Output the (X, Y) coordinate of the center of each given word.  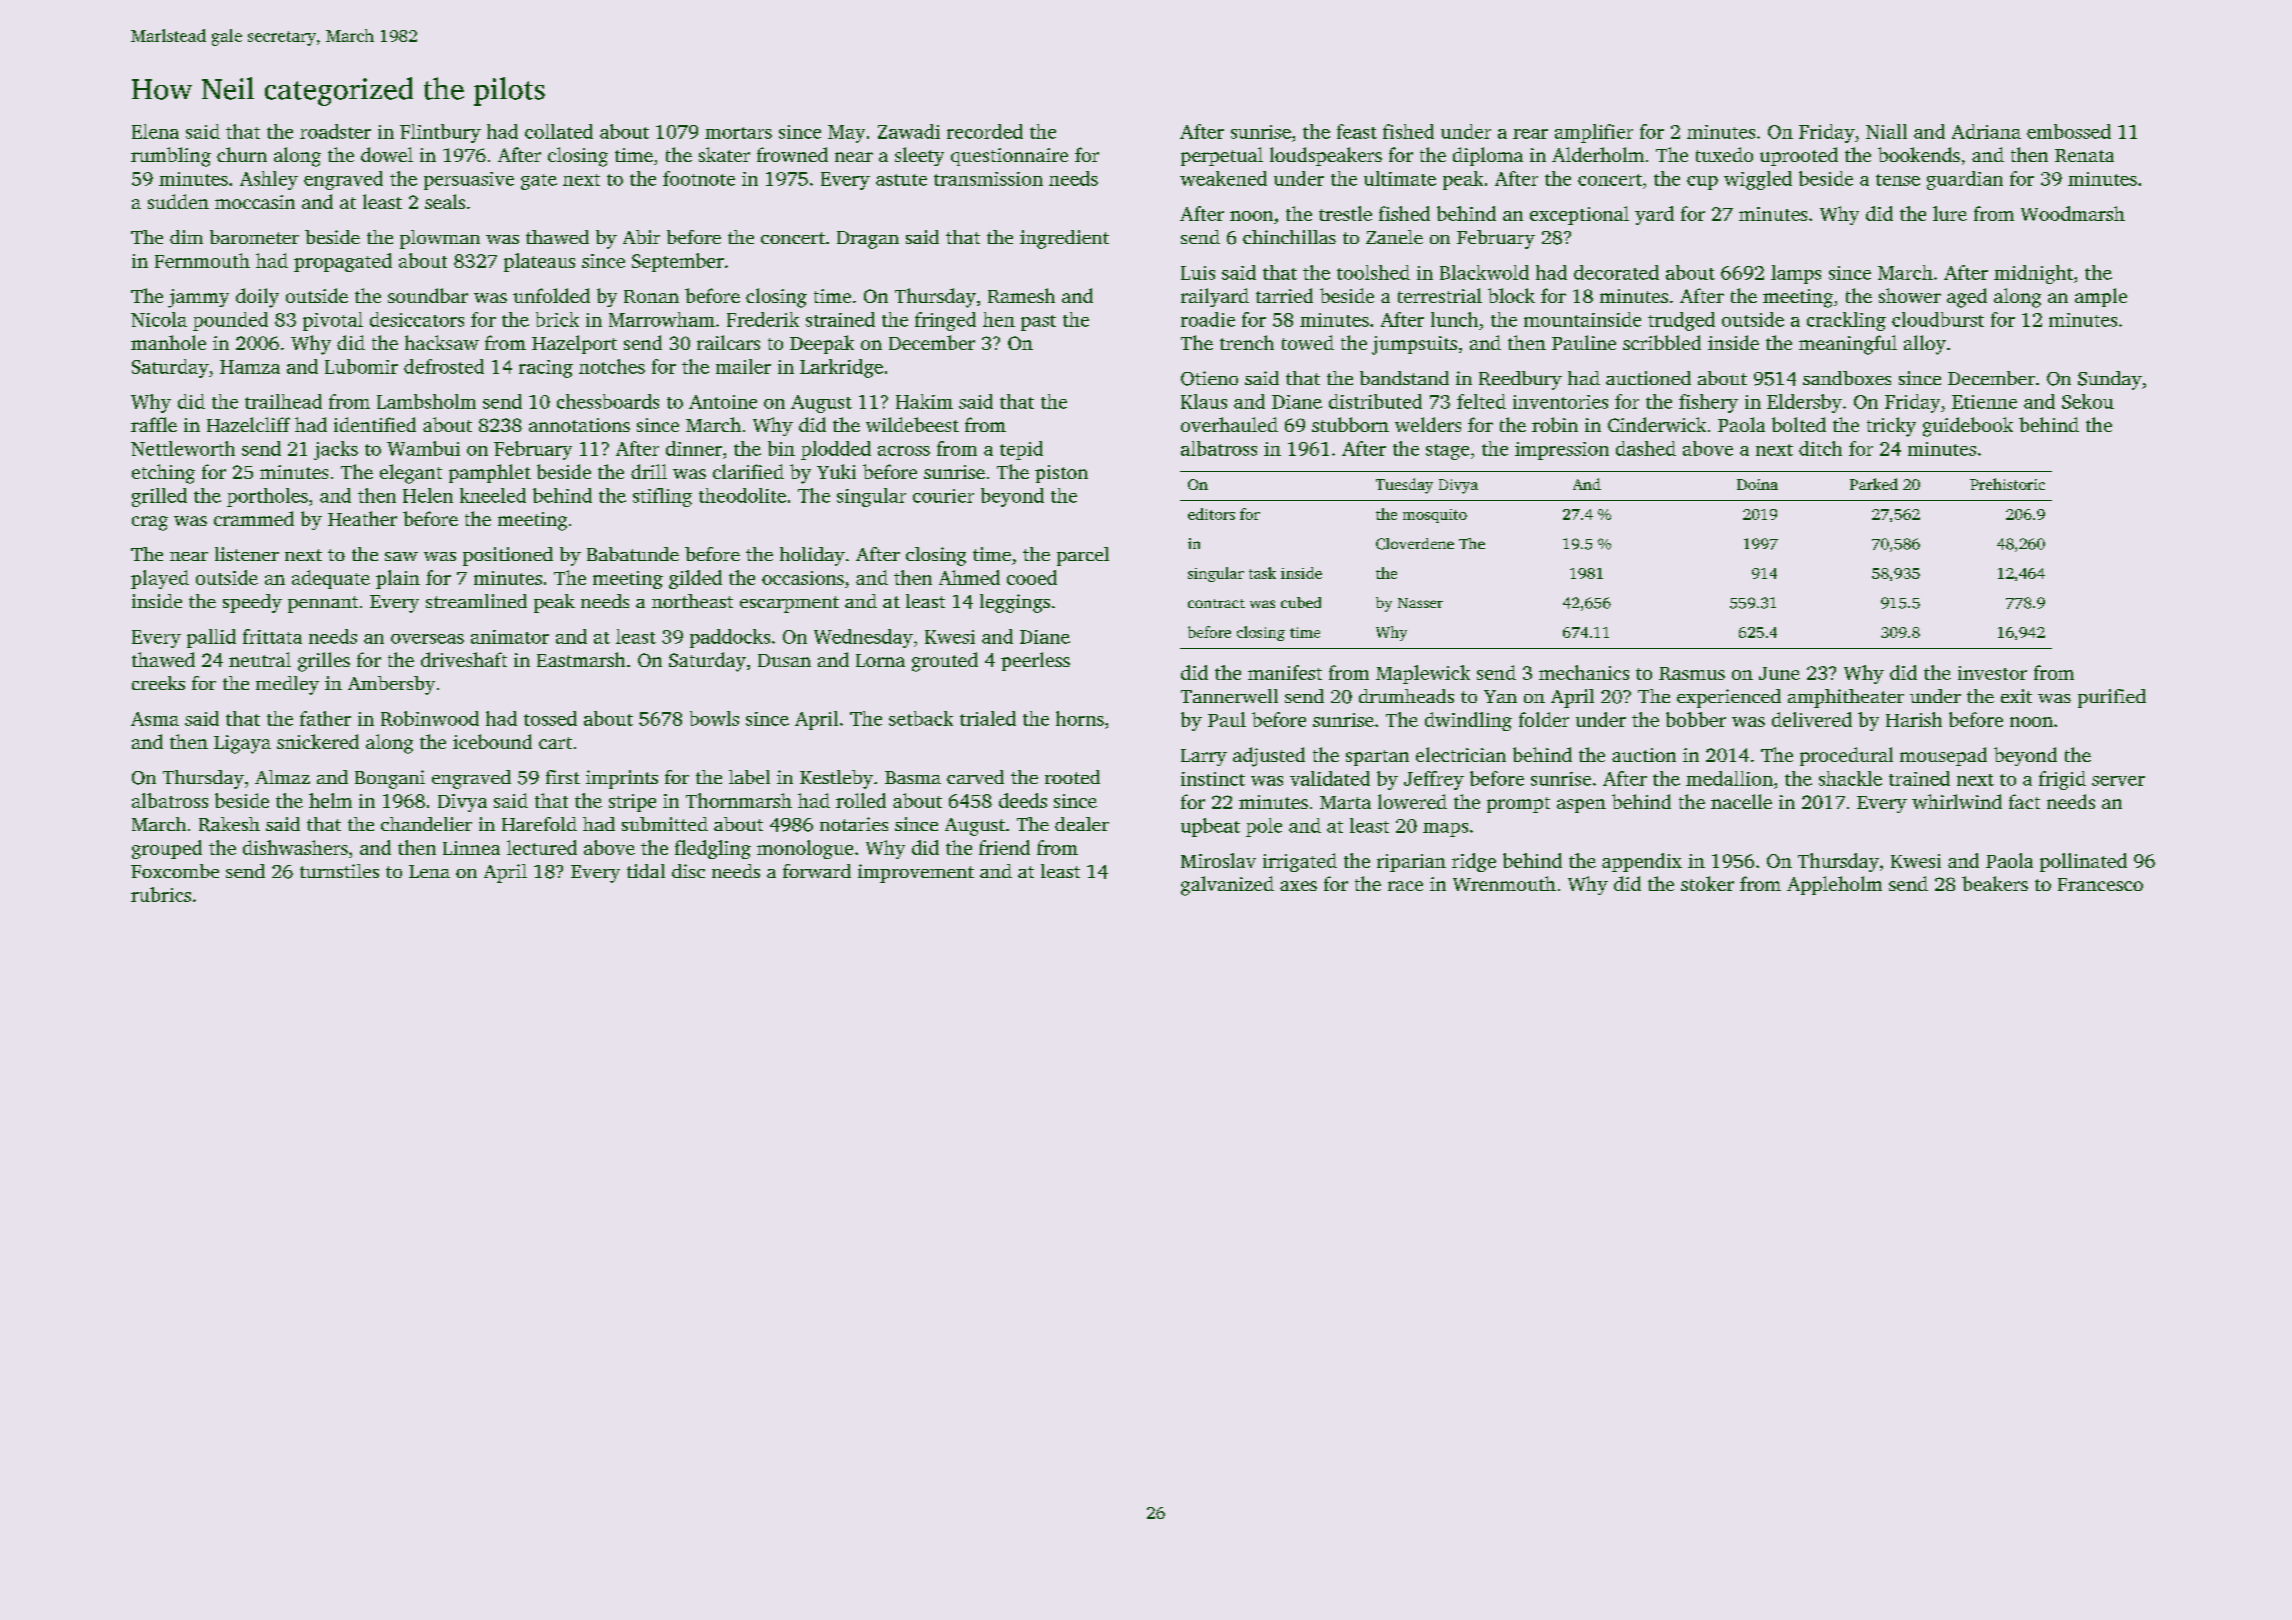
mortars (738, 133)
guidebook (1968, 427)
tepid (1021, 450)
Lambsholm (426, 401)
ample (2101, 297)
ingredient (1064, 239)
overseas (427, 639)
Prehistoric (2007, 484)
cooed (1032, 577)
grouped (167, 849)
